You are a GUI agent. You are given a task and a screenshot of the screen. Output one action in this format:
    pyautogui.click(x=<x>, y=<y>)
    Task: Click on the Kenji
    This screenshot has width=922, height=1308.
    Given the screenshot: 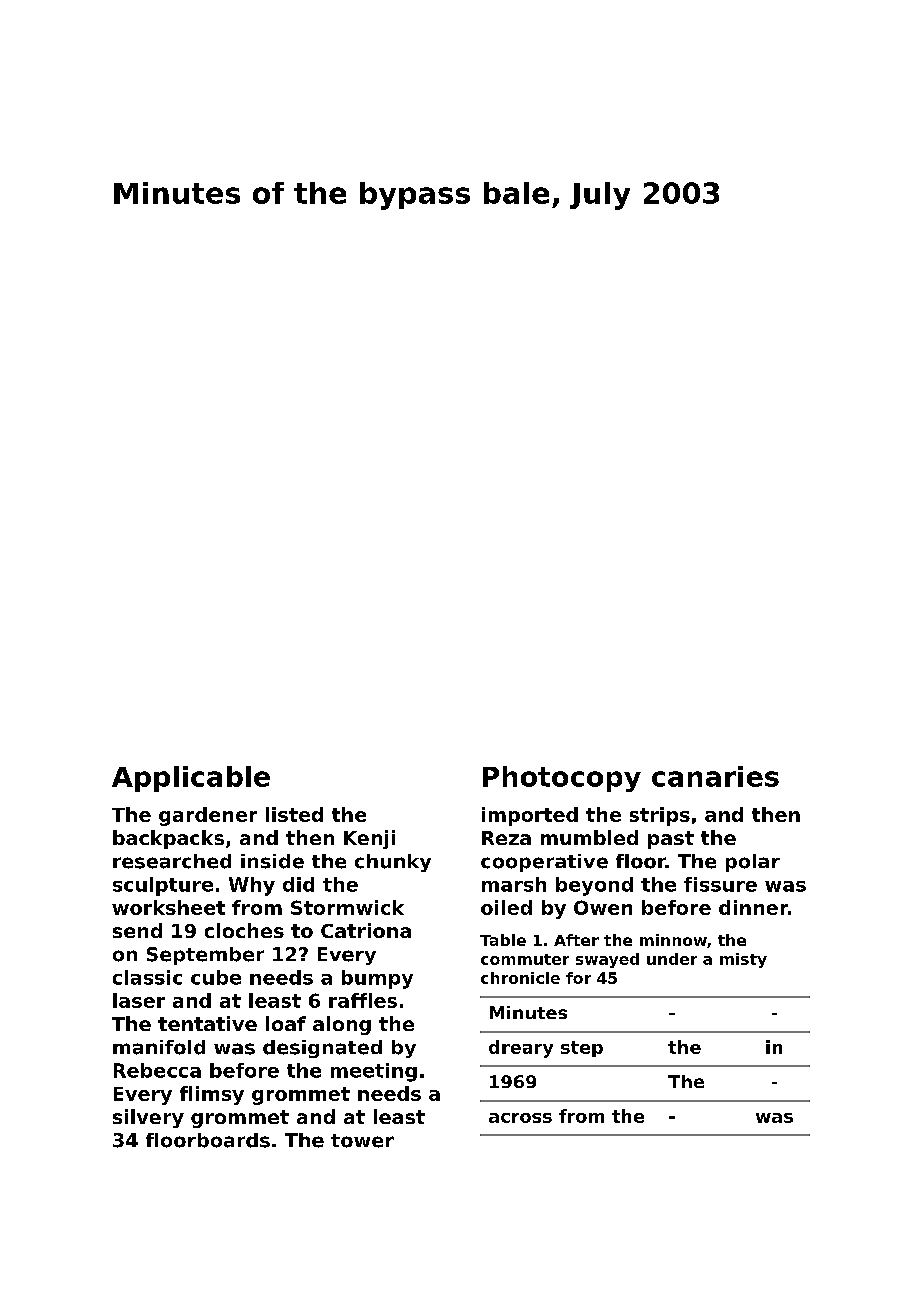 What is the action you would take?
    pyautogui.click(x=369, y=839)
